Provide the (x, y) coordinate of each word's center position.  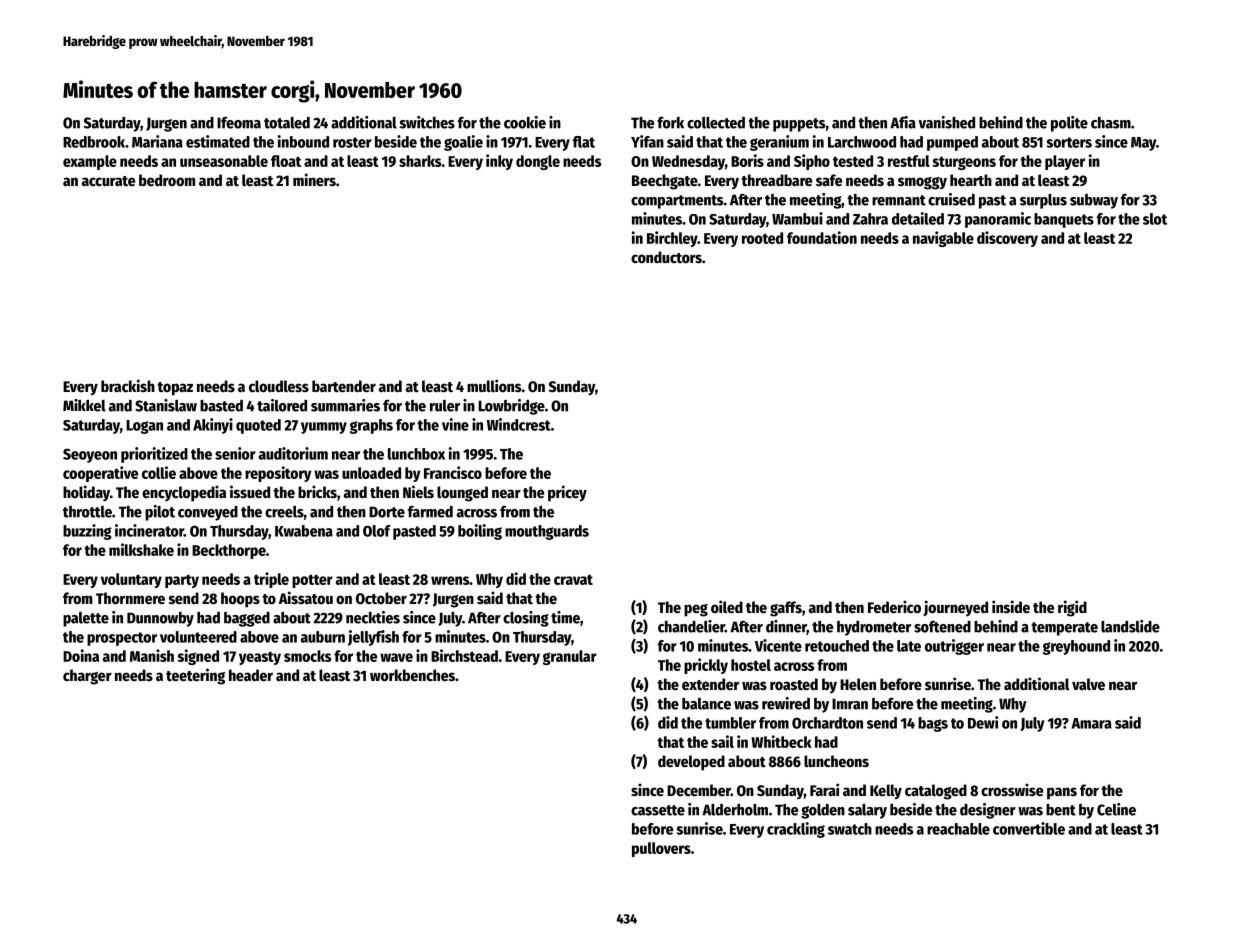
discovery (1007, 239)
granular (570, 657)
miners (314, 179)
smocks (307, 656)
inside (1011, 606)
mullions (494, 385)
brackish (128, 385)
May (1143, 144)
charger (87, 677)
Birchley (672, 239)
